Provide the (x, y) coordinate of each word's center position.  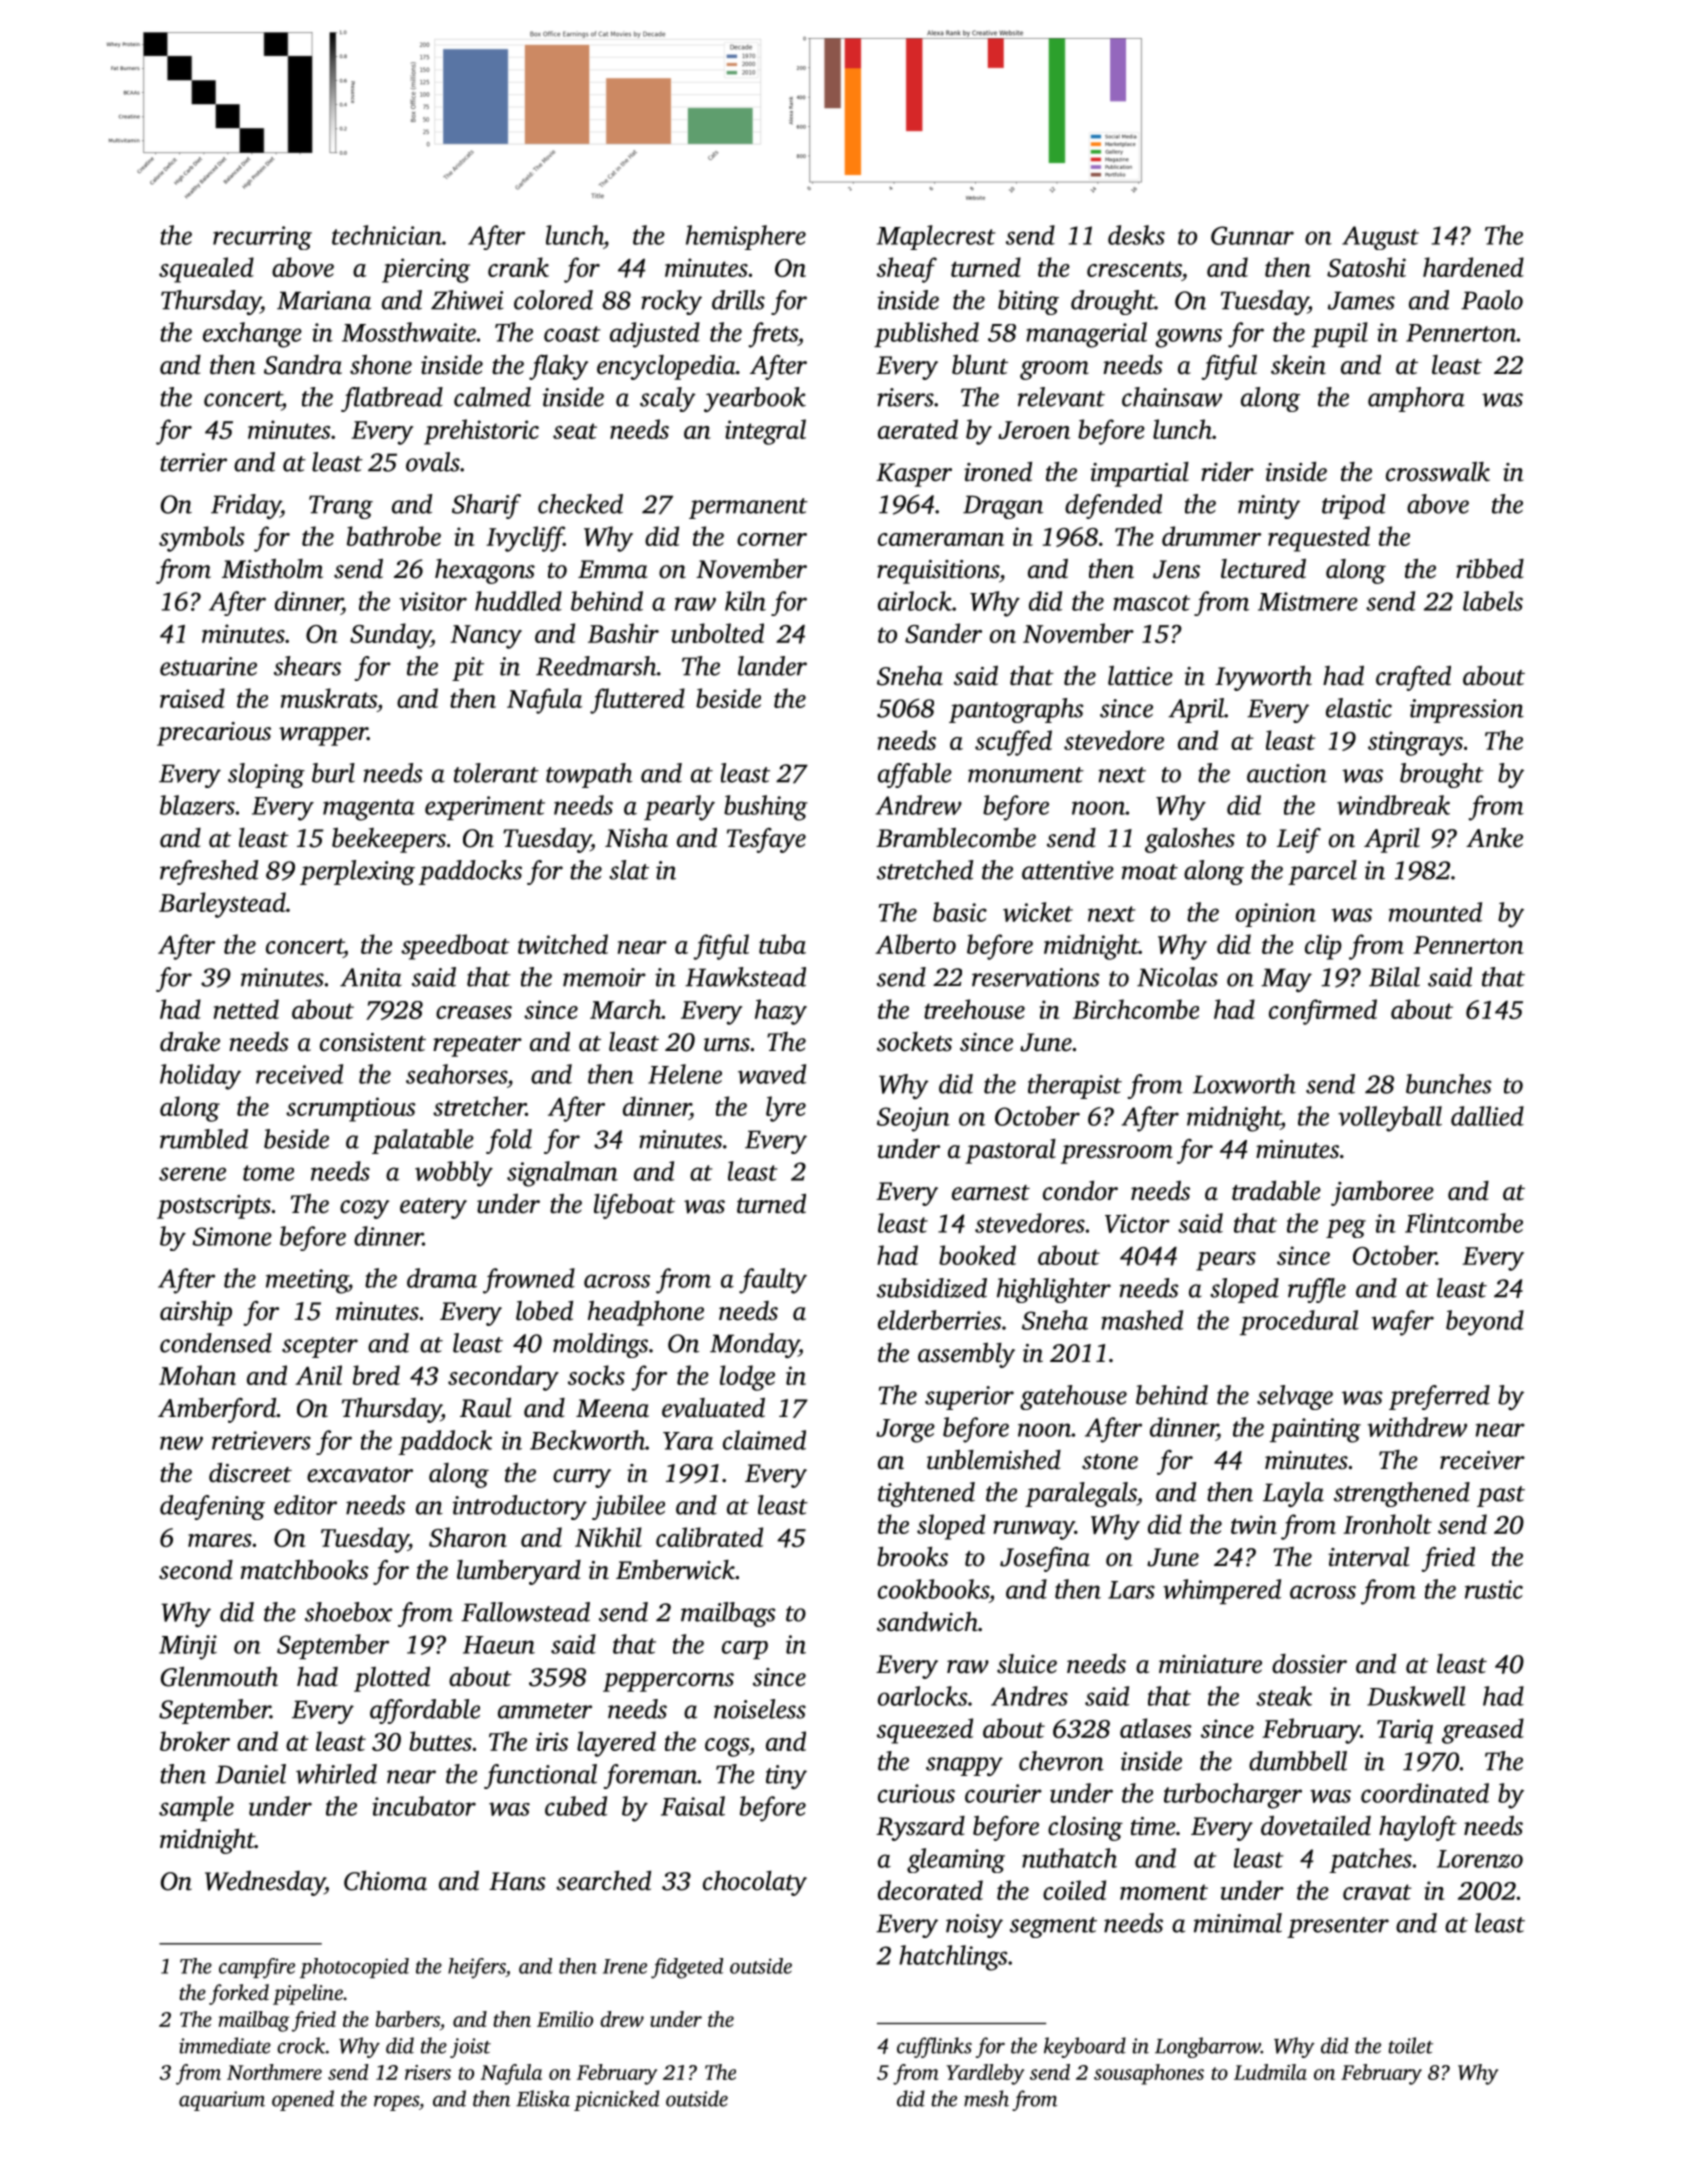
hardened (1473, 267)
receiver (1482, 1460)
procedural (1299, 1322)
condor (1080, 1191)
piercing (426, 270)
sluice (1027, 1664)
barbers (407, 2019)
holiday (200, 1077)
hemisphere (746, 237)
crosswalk (1438, 472)
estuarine (208, 666)
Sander (943, 633)
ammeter (545, 1711)
